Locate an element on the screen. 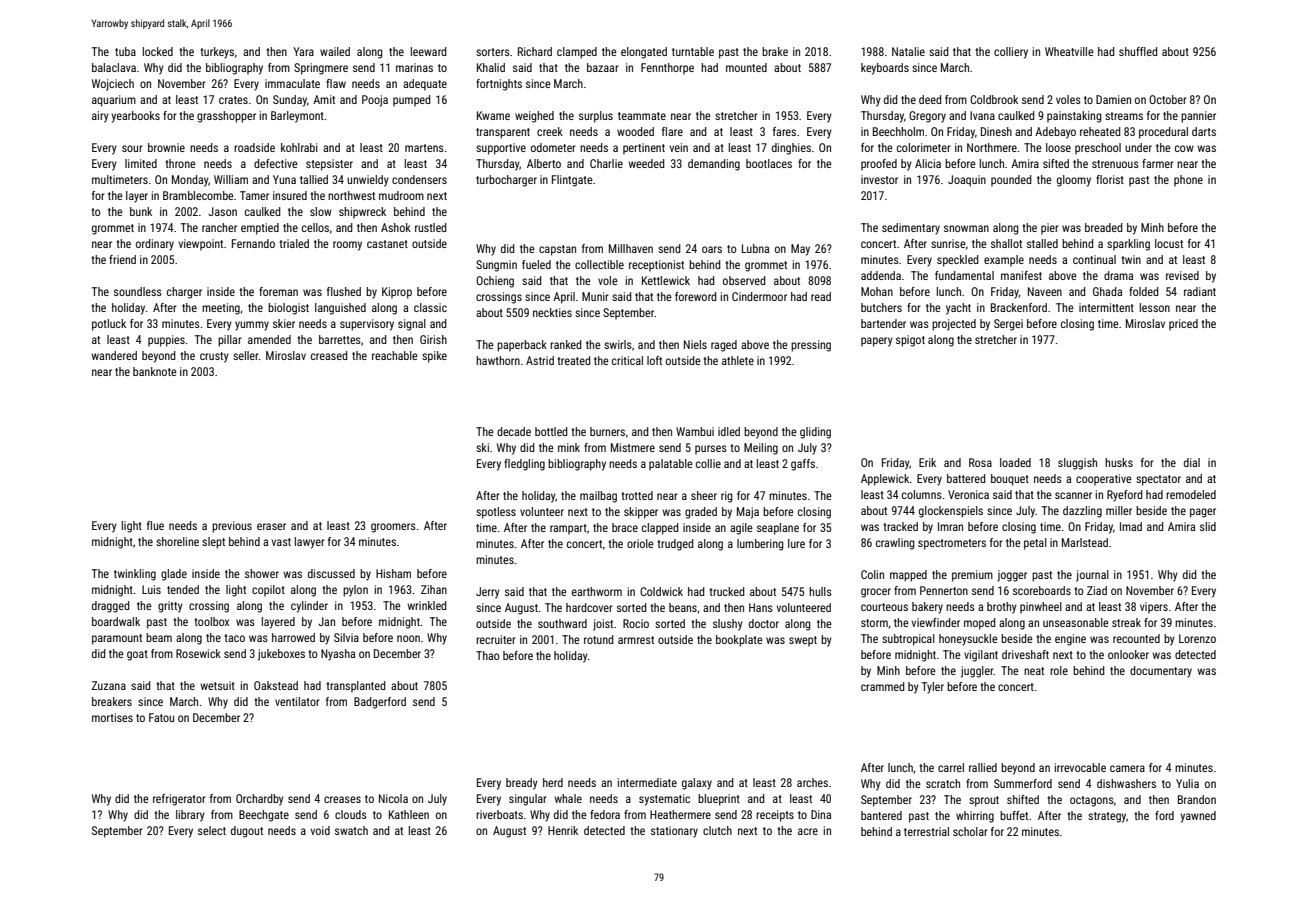 The height and width of the screenshot is (924, 1308). Ochieng is located at coordinates (495, 282).
